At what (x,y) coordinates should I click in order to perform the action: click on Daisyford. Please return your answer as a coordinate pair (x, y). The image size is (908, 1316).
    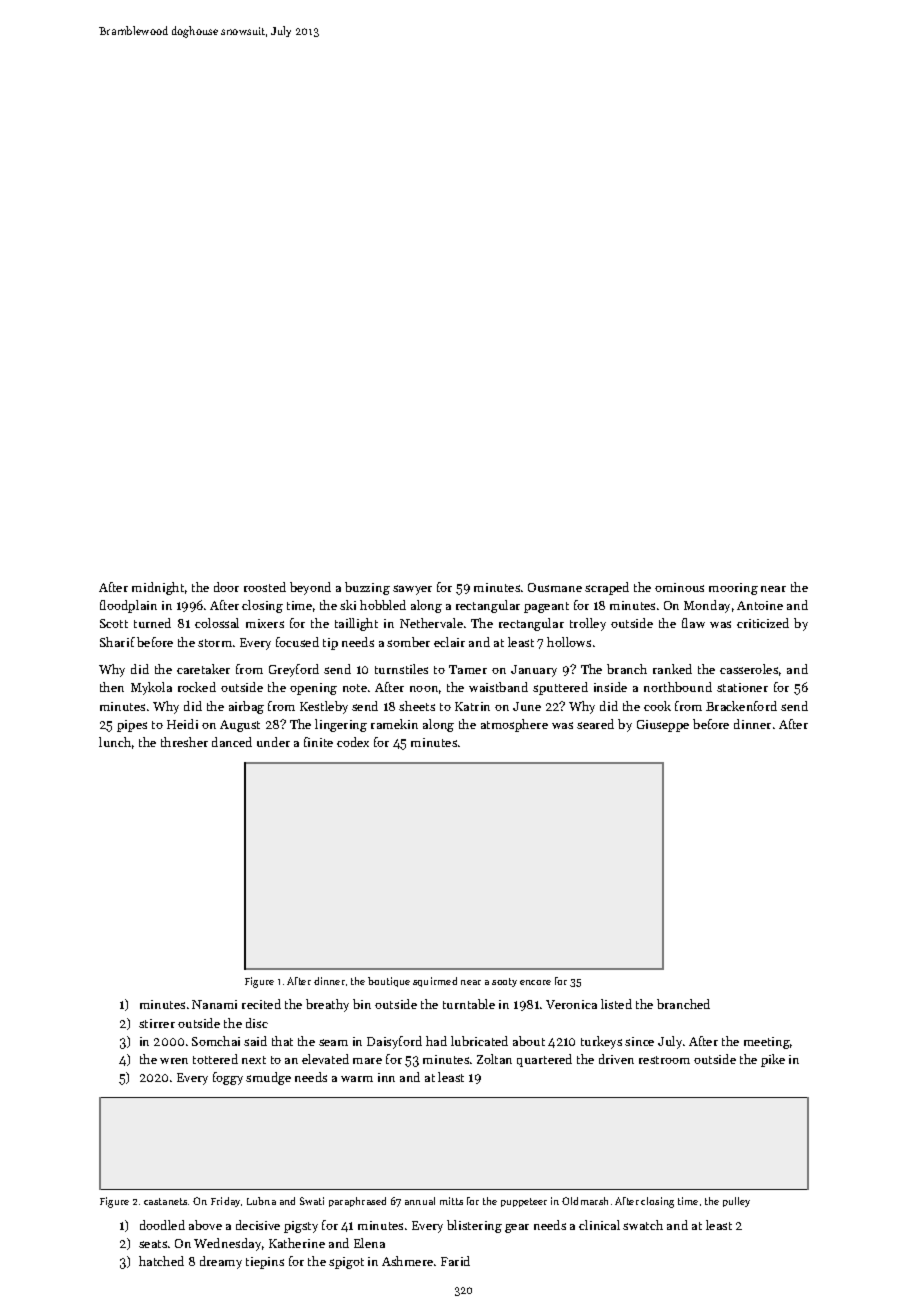
    Looking at the image, I should click on (394, 1042).
